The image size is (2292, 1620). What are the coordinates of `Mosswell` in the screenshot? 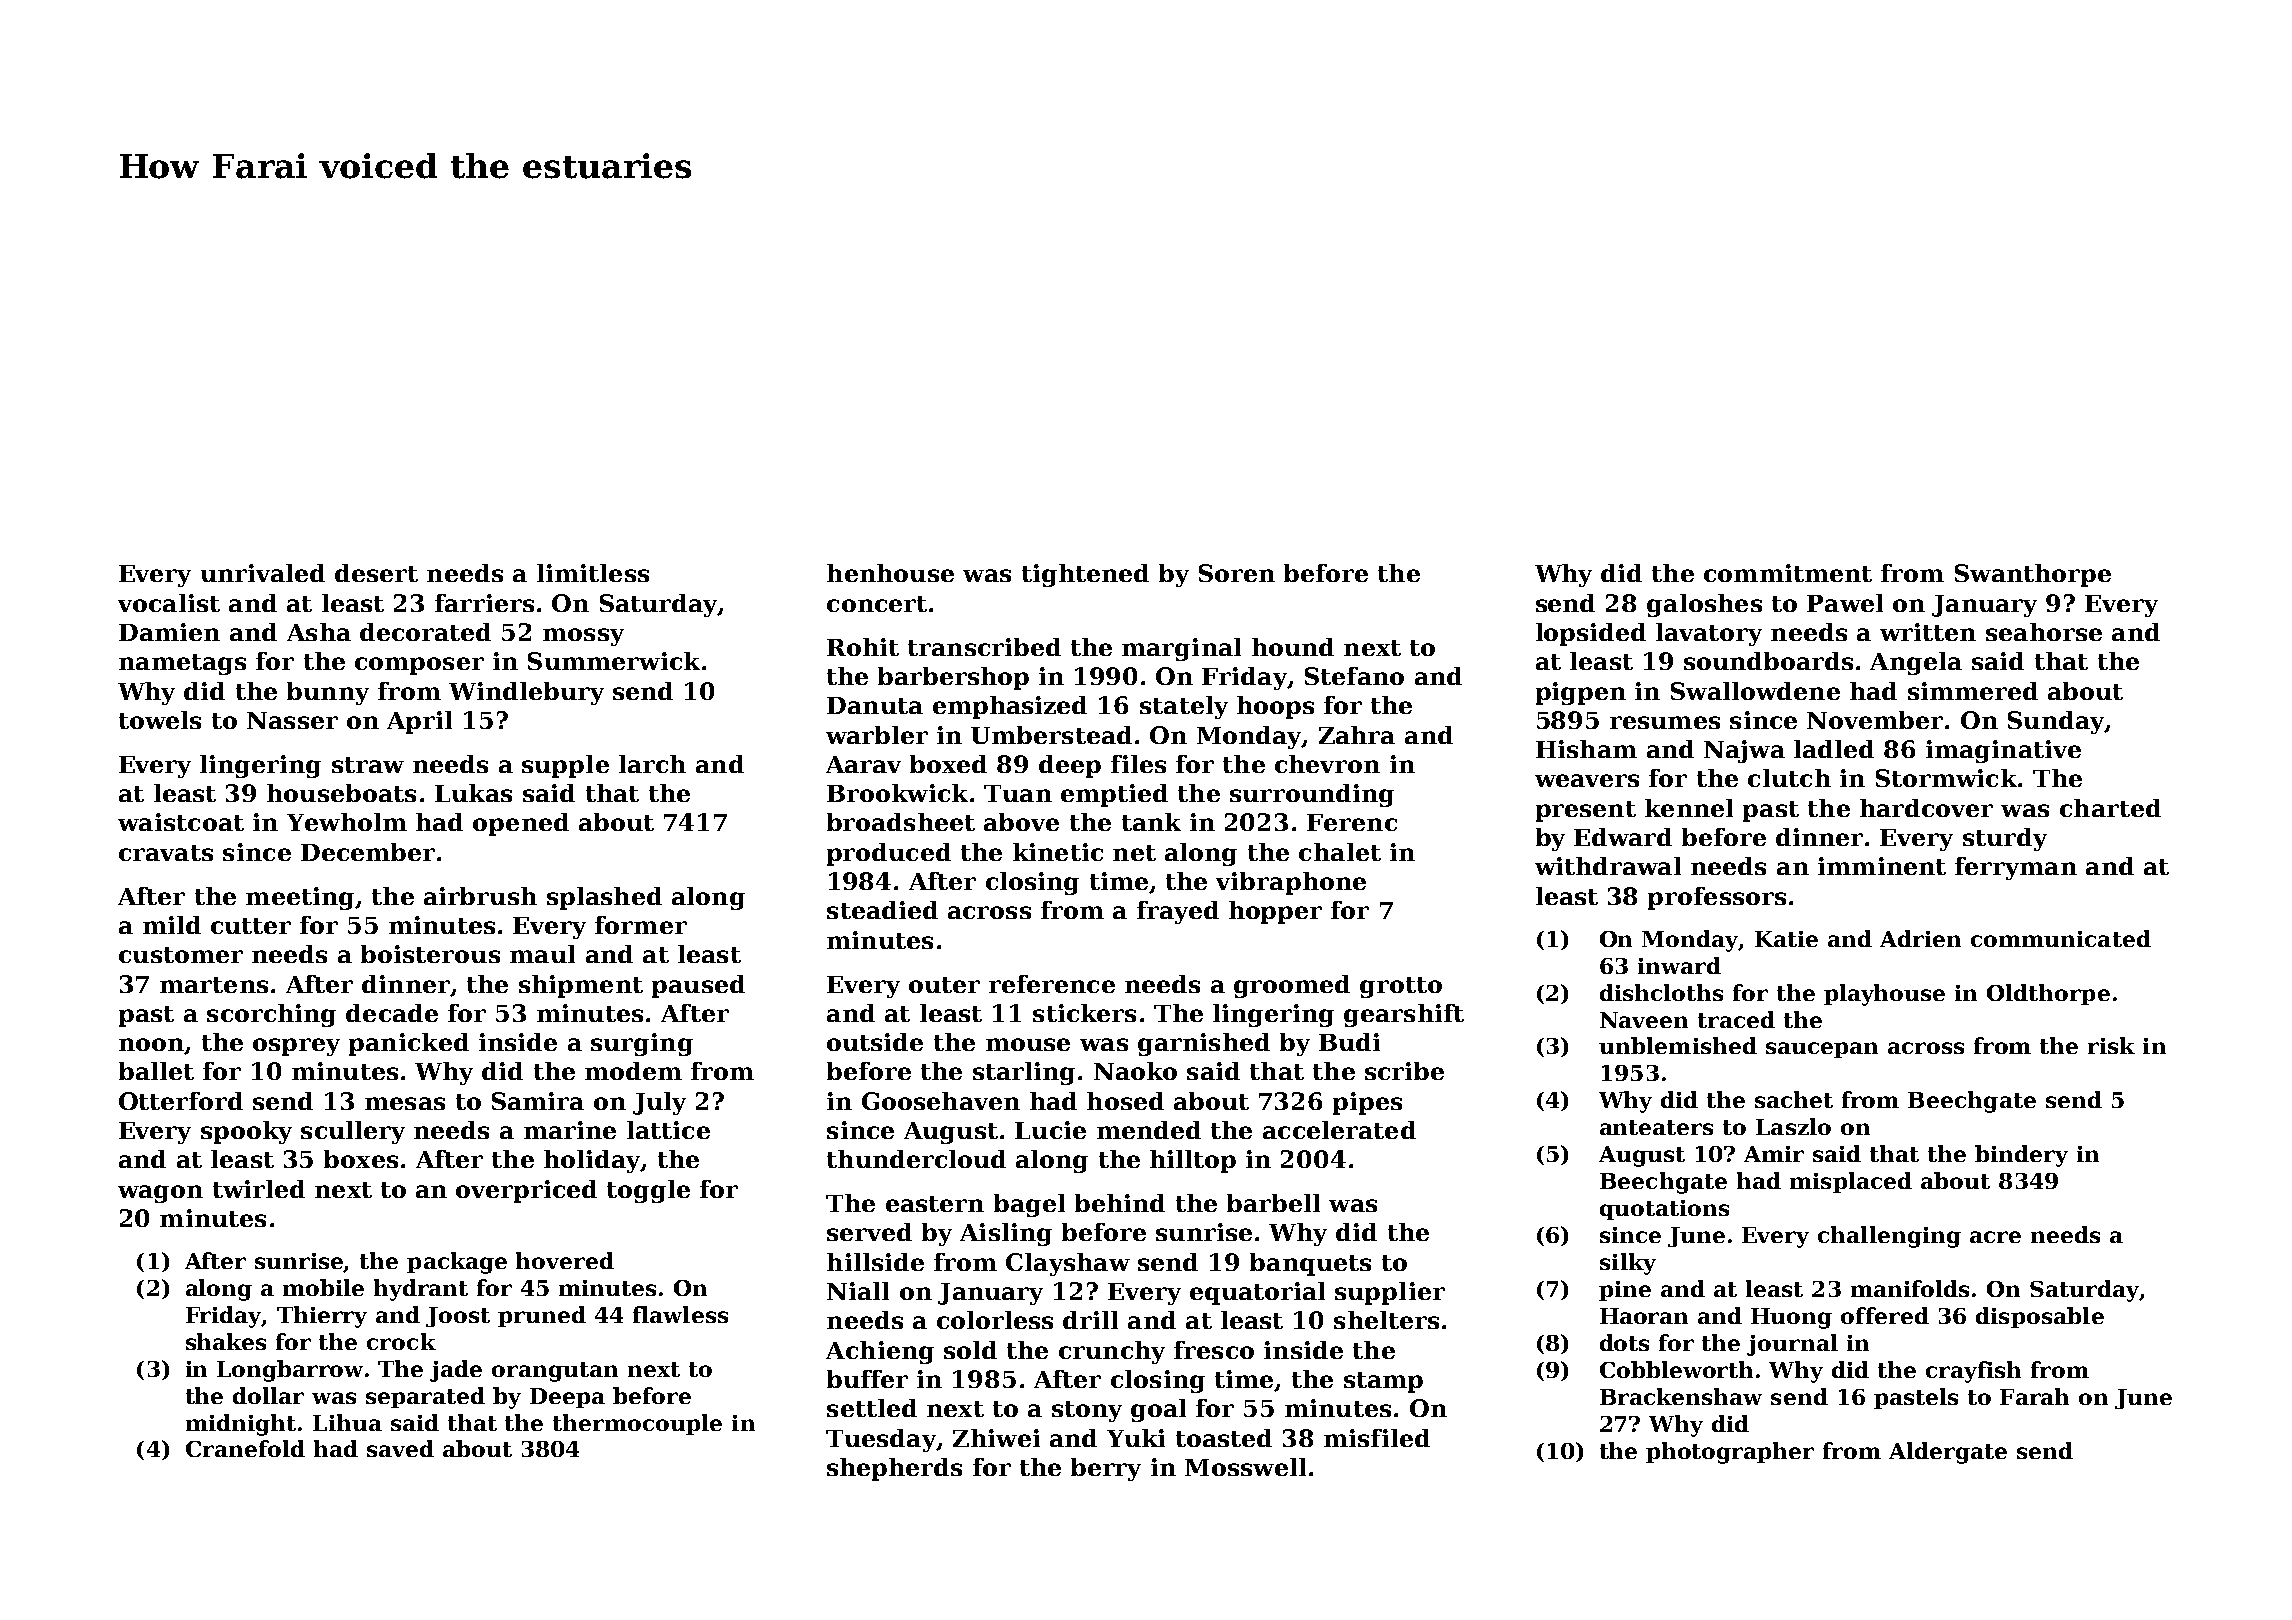 It's located at (1245, 1467).
